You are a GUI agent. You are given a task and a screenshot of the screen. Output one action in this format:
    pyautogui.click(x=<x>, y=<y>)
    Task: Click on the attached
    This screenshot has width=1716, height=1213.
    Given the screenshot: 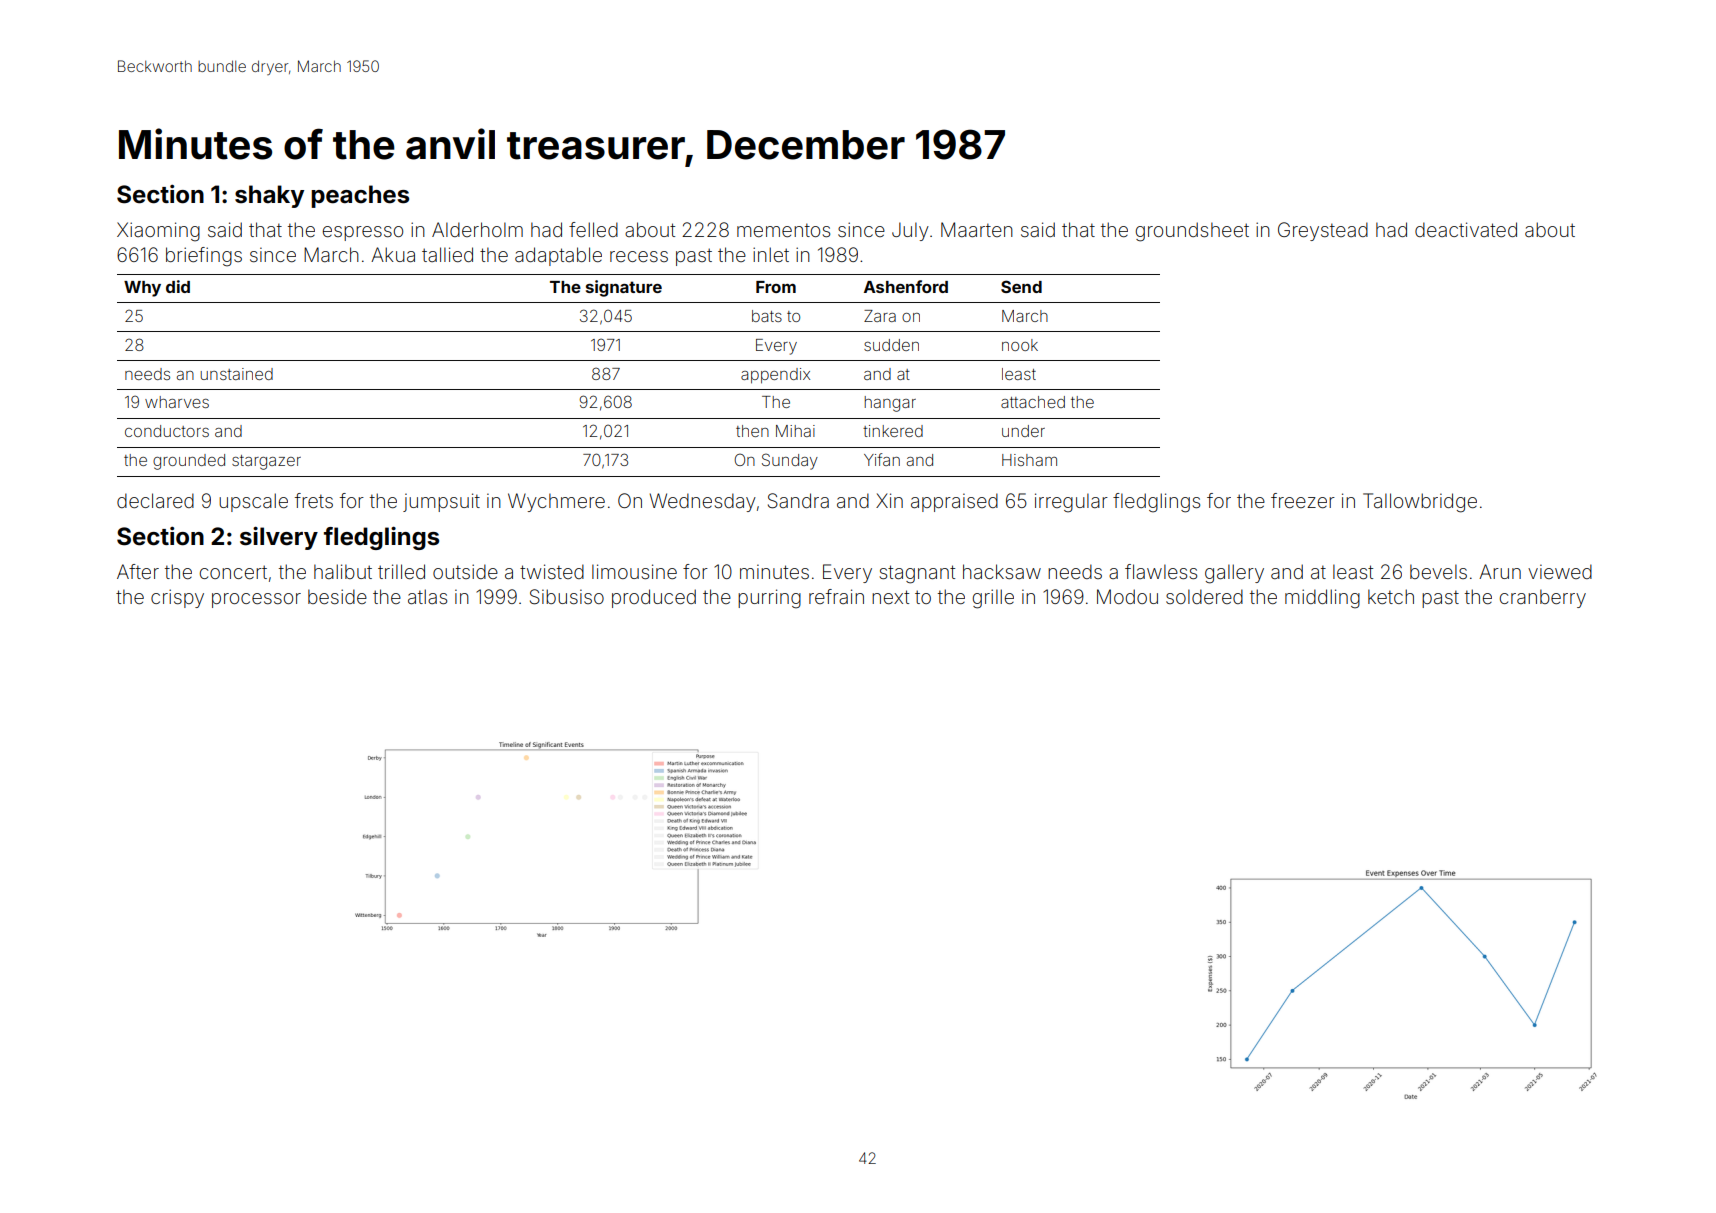 What is the action you would take?
    pyautogui.click(x=1033, y=402)
